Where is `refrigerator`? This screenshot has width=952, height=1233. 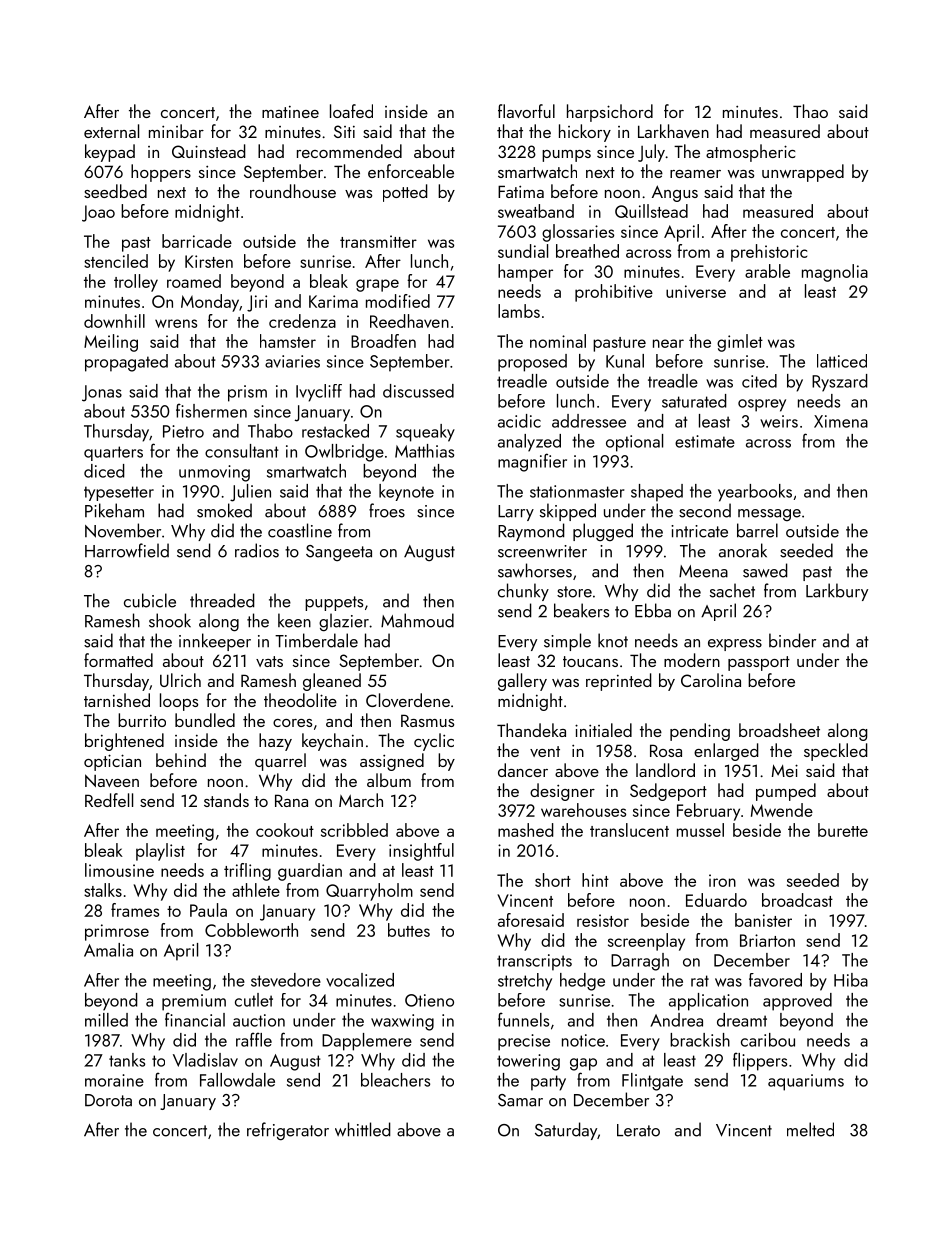 refrigerator is located at coordinates (288, 1131).
